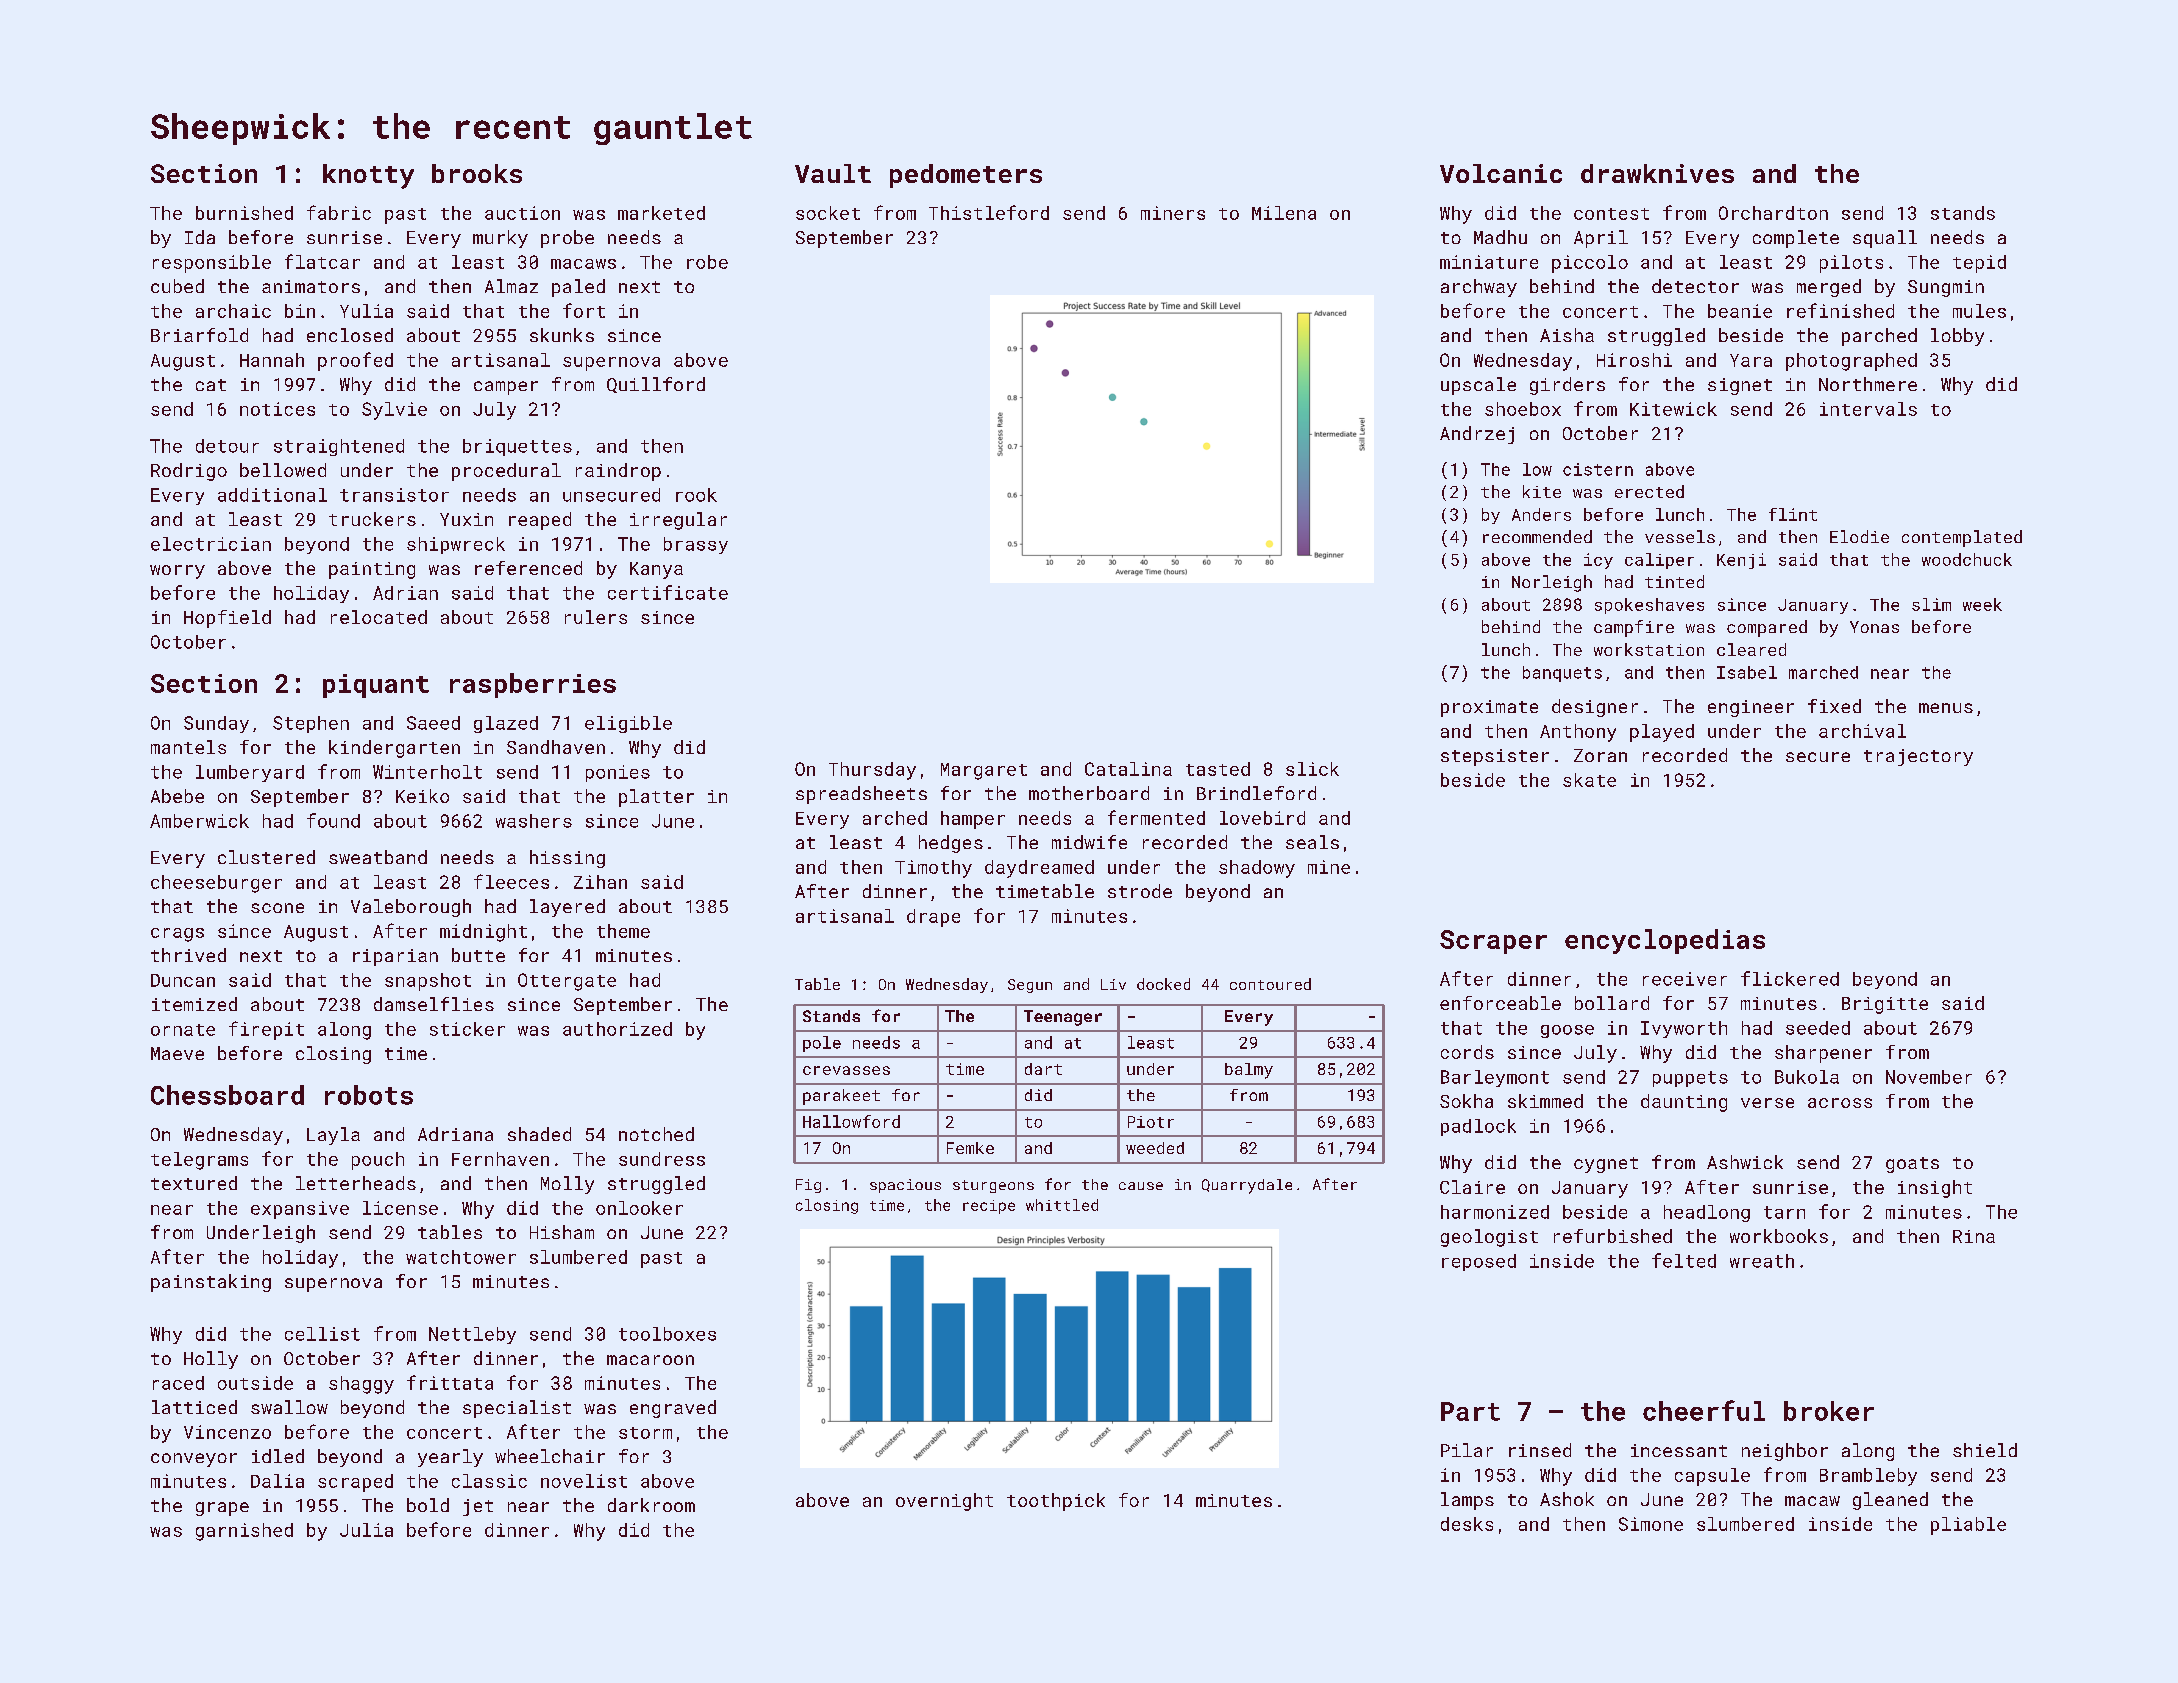 This screenshot has width=2178, height=1683. What do you see at coordinates (244, 1532) in the screenshot?
I see `garnished` at bounding box center [244, 1532].
